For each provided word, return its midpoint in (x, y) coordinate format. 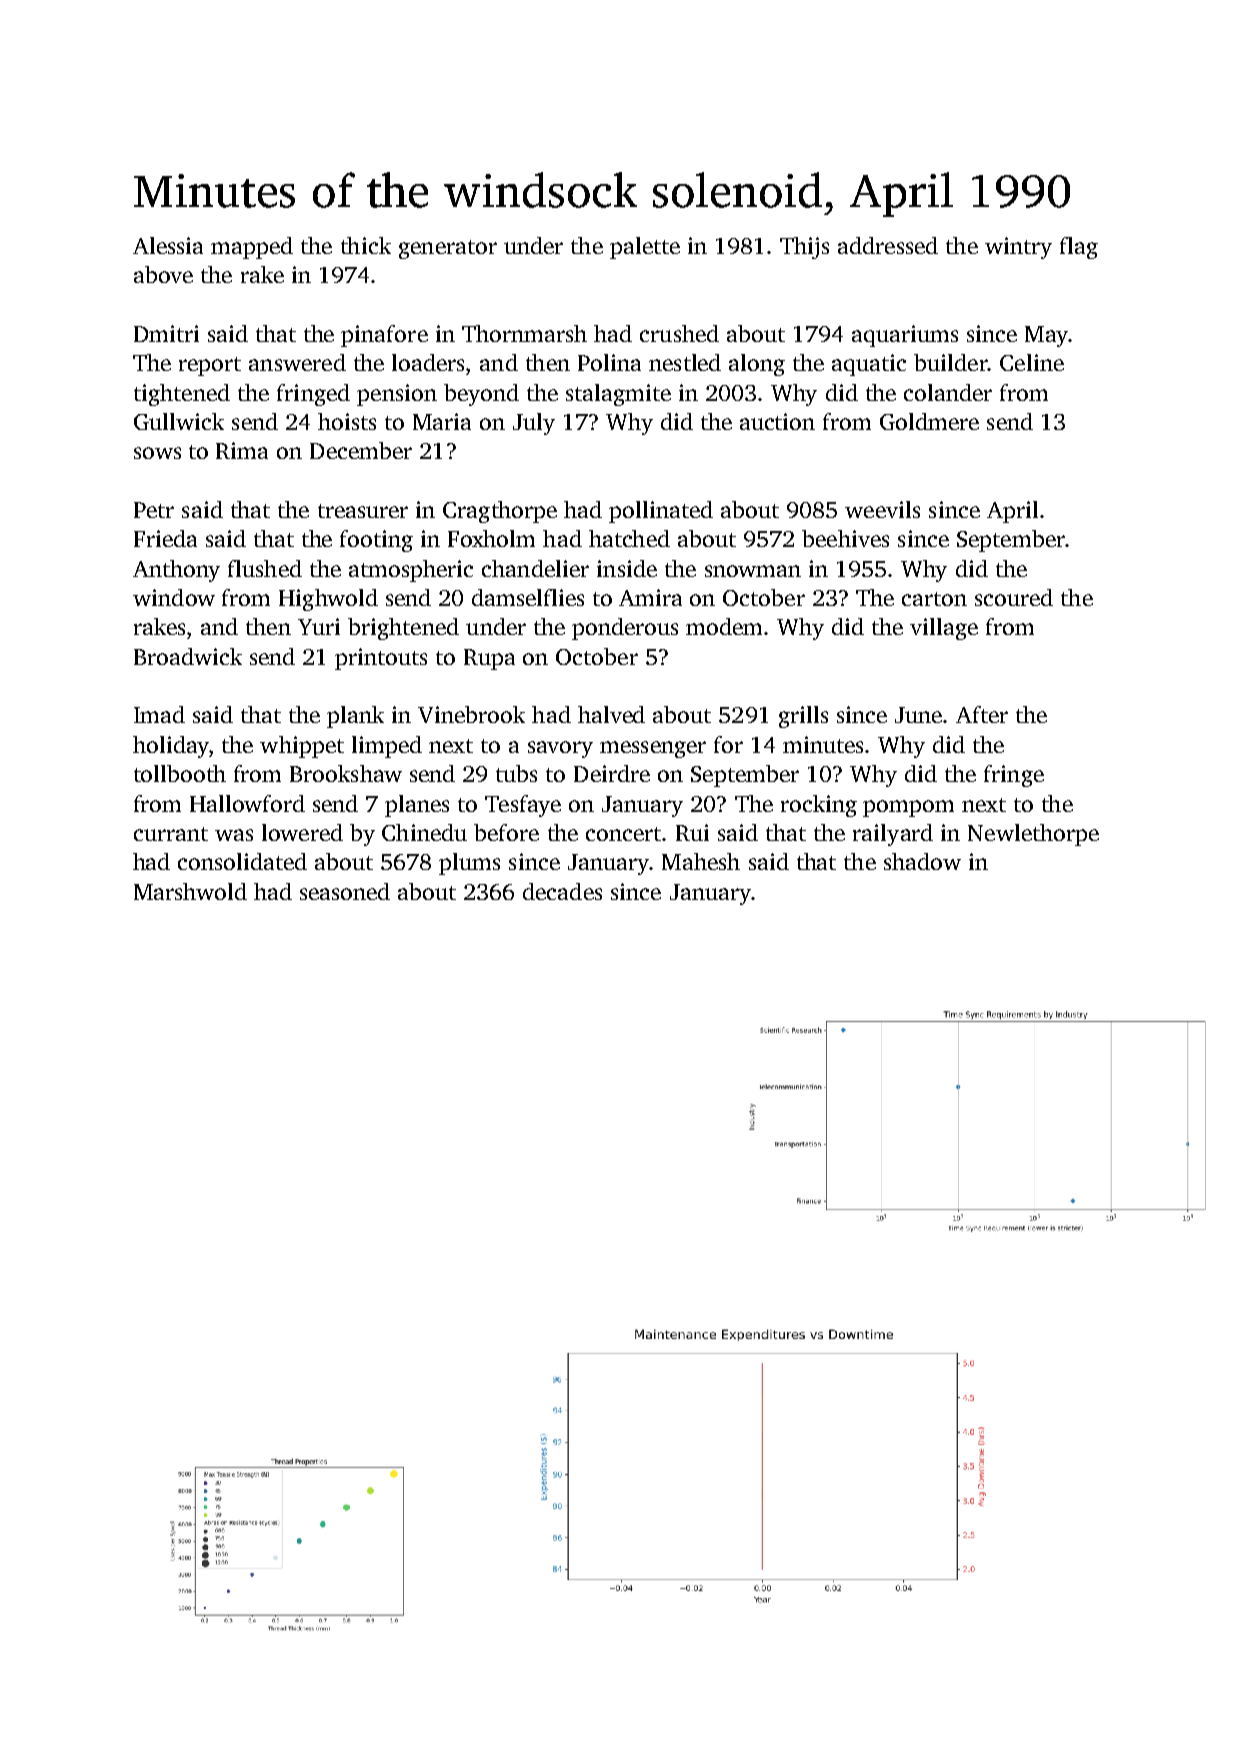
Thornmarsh (524, 333)
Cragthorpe (500, 512)
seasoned (345, 891)
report (210, 366)
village (944, 629)
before (506, 832)
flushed (265, 568)
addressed (888, 245)
